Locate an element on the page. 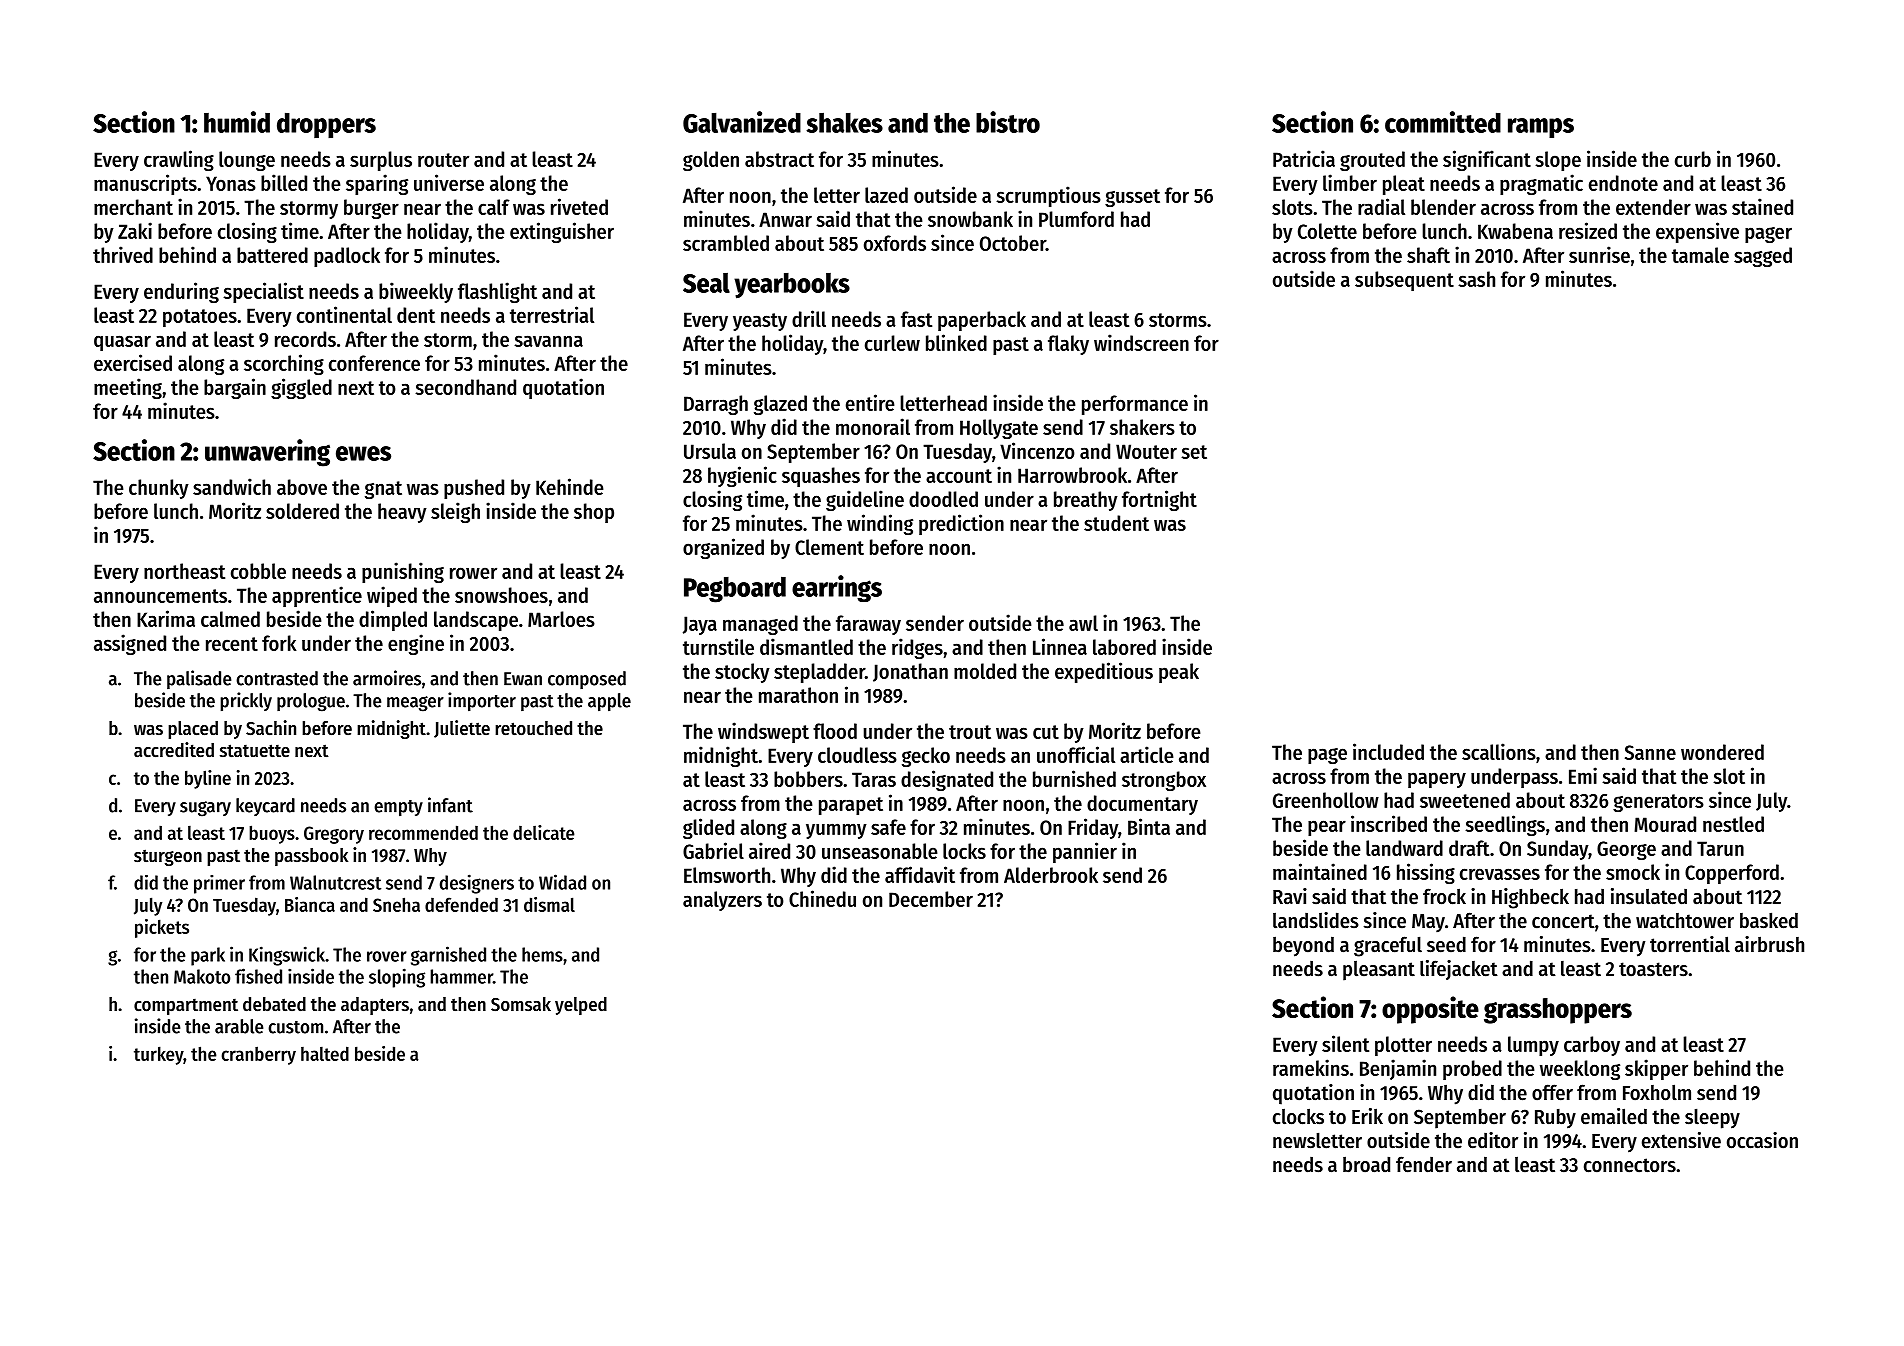  peak is located at coordinates (1179, 673).
